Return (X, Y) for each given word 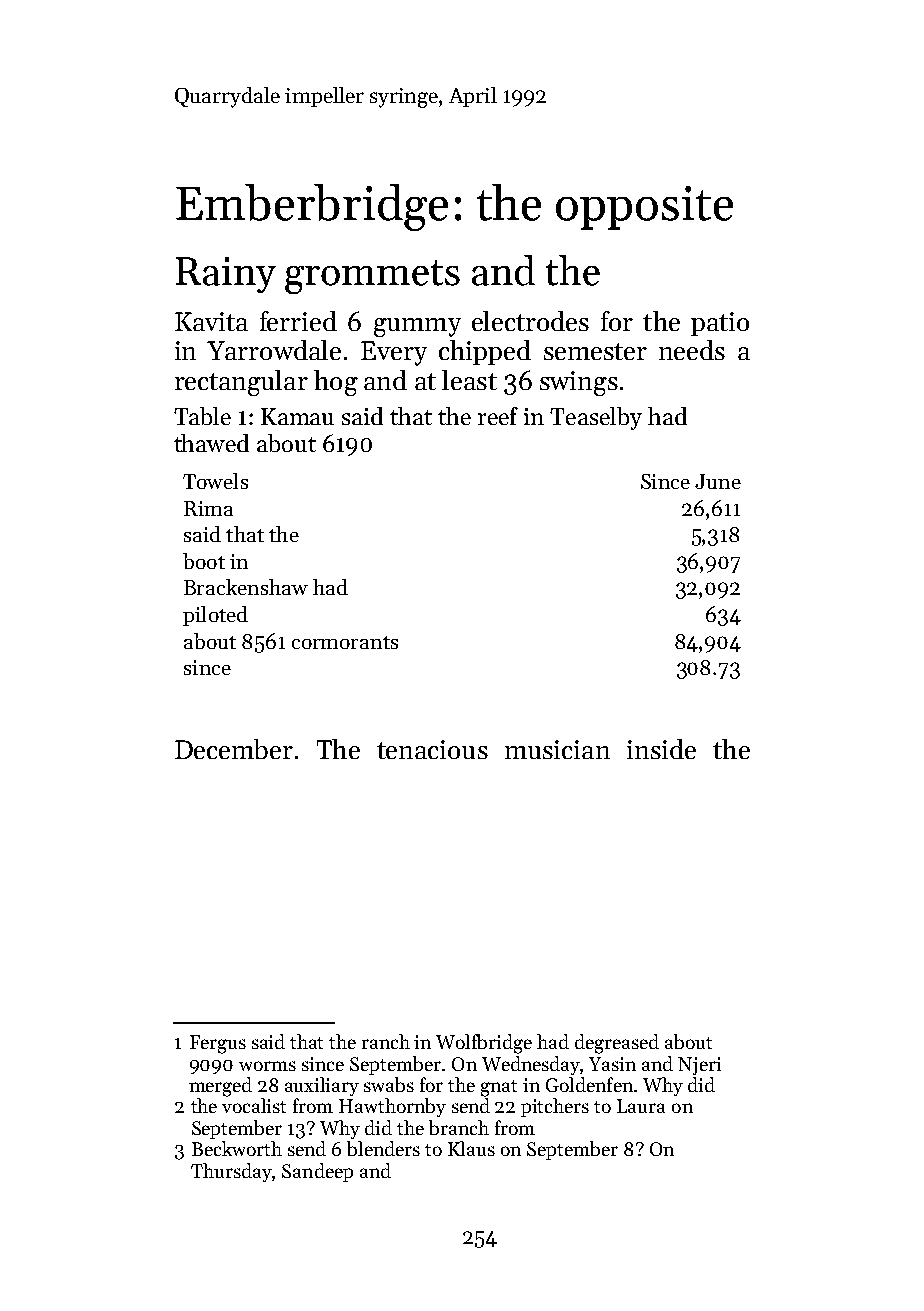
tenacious (432, 749)
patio (720, 324)
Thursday (232, 1172)
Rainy (226, 275)
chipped (485, 352)
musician (557, 749)
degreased (617, 1044)
